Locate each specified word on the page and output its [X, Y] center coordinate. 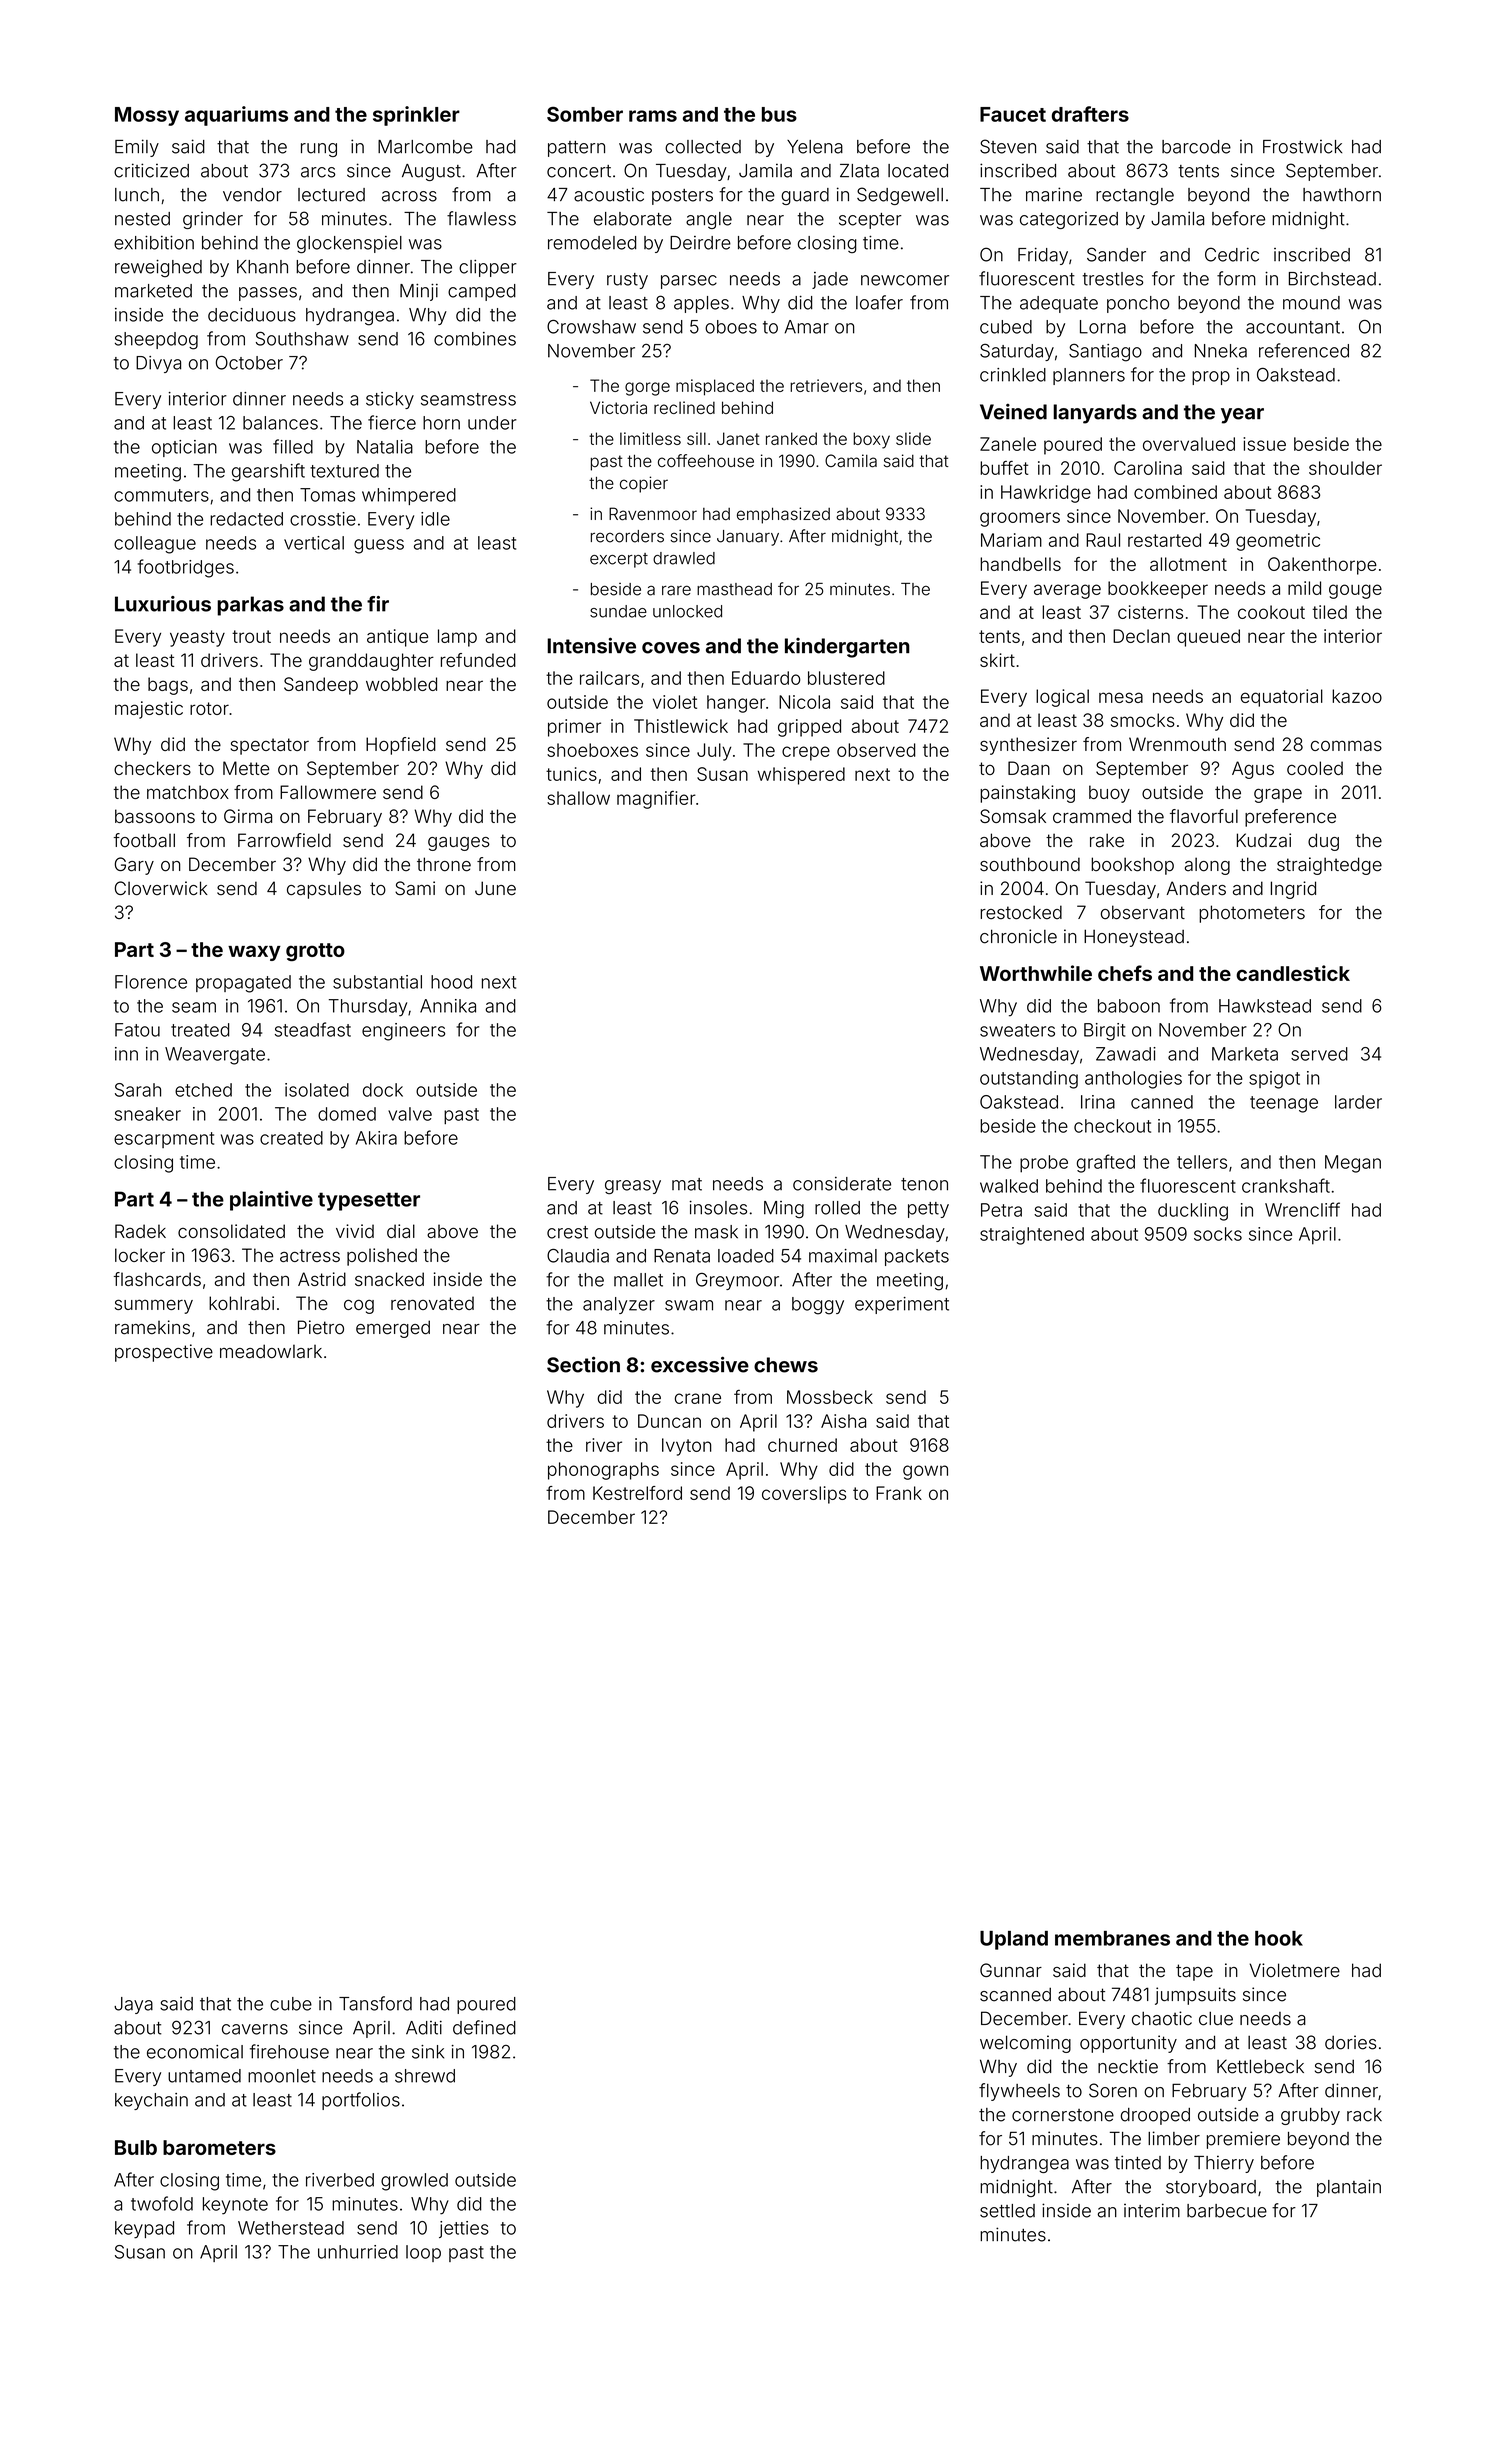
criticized [151, 170]
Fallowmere [328, 792]
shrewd [425, 2076]
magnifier [656, 800]
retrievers [826, 385]
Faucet [1013, 114]
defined [484, 2027]
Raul [1103, 540]
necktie [1128, 2066]
